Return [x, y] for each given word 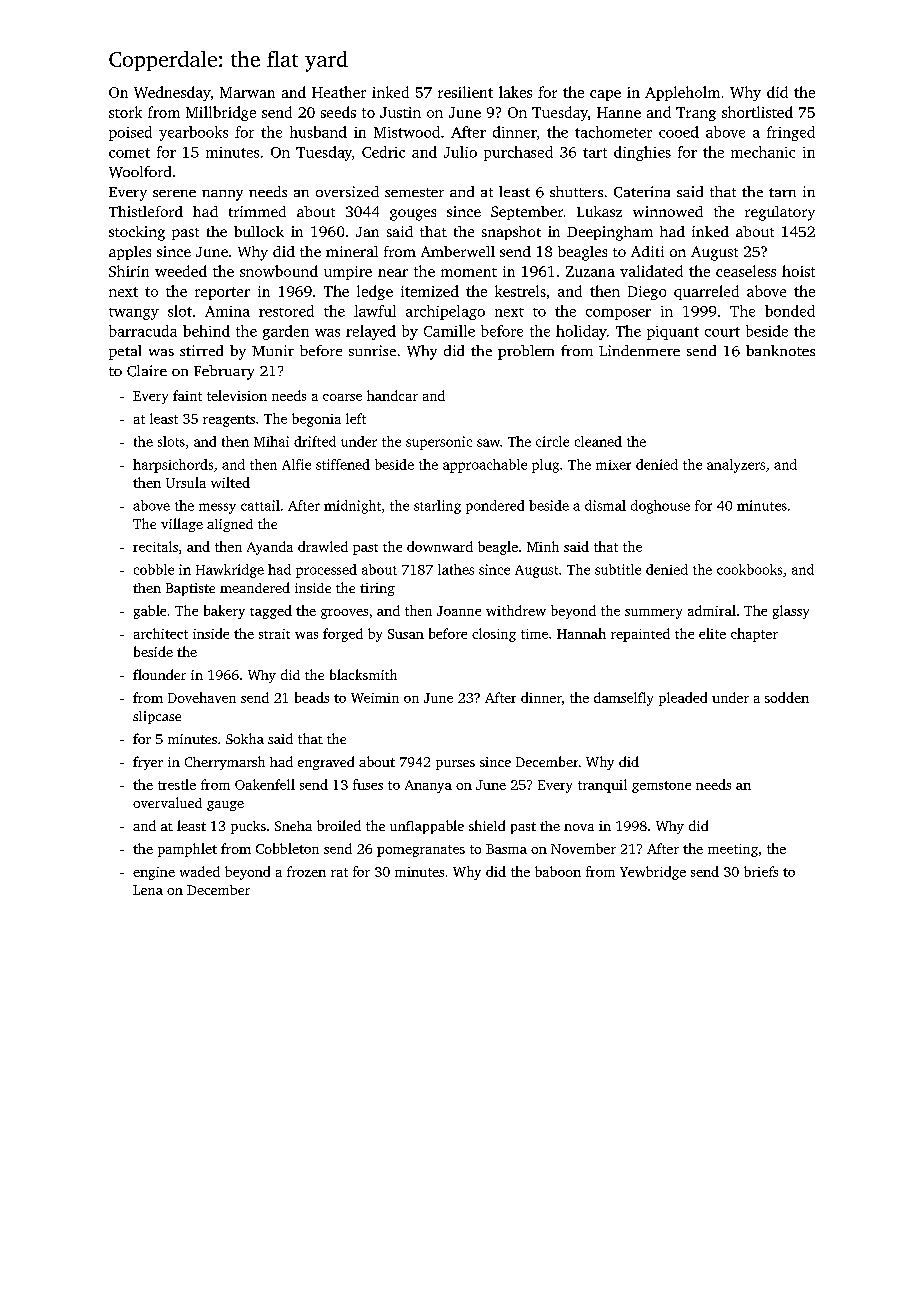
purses [455, 765]
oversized [347, 191]
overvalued [167, 802]
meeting [733, 850]
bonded [790, 311]
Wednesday [172, 93]
